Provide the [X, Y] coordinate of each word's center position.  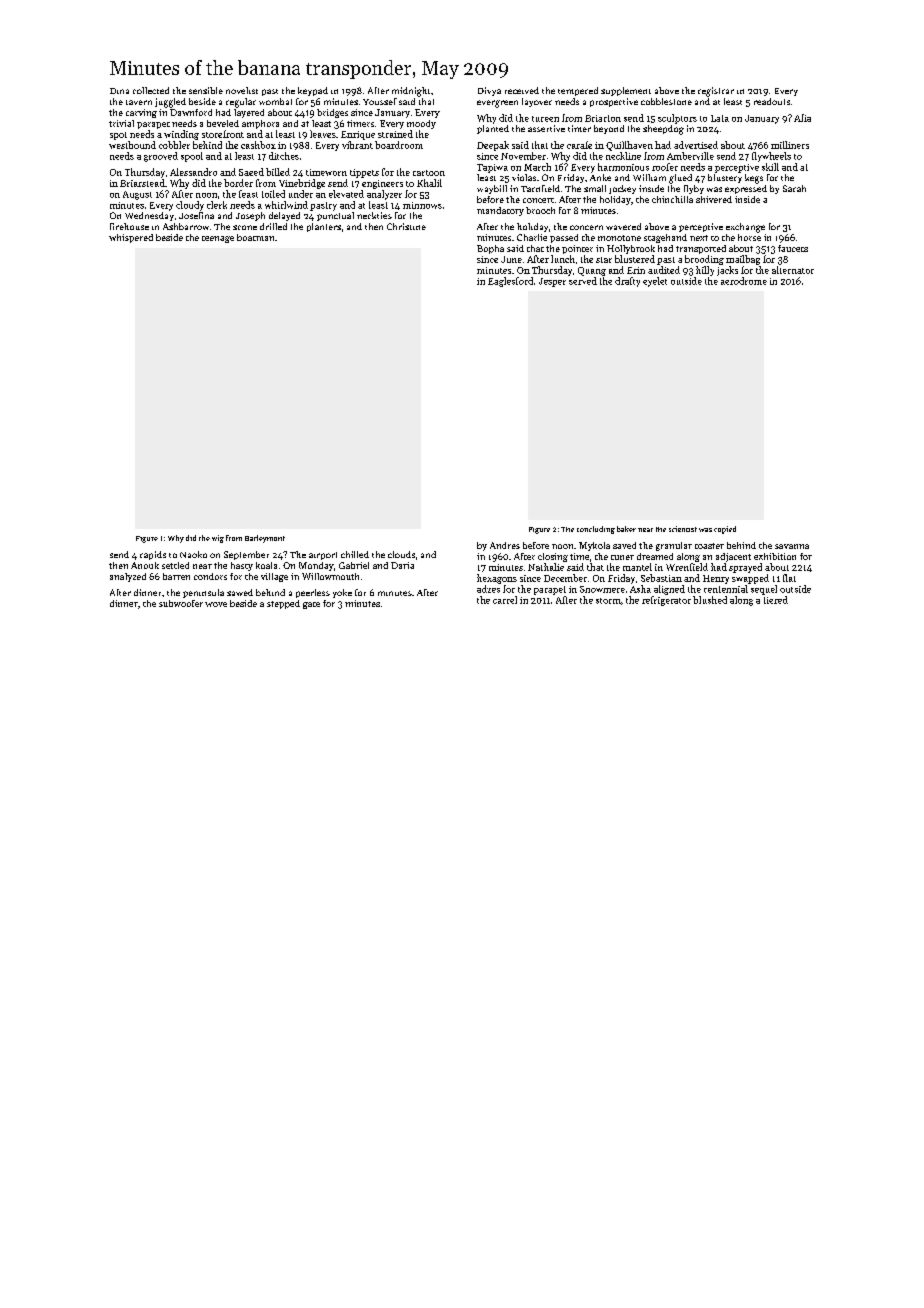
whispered [131, 238]
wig [218, 539]
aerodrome [744, 281]
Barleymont [265, 539]
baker [626, 529]
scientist [683, 529]
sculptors [677, 119]
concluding [596, 530]
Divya [489, 91]
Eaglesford [510, 282]
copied [725, 530]
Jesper [552, 282]
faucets [793, 248]
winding [181, 135]
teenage [218, 239]
